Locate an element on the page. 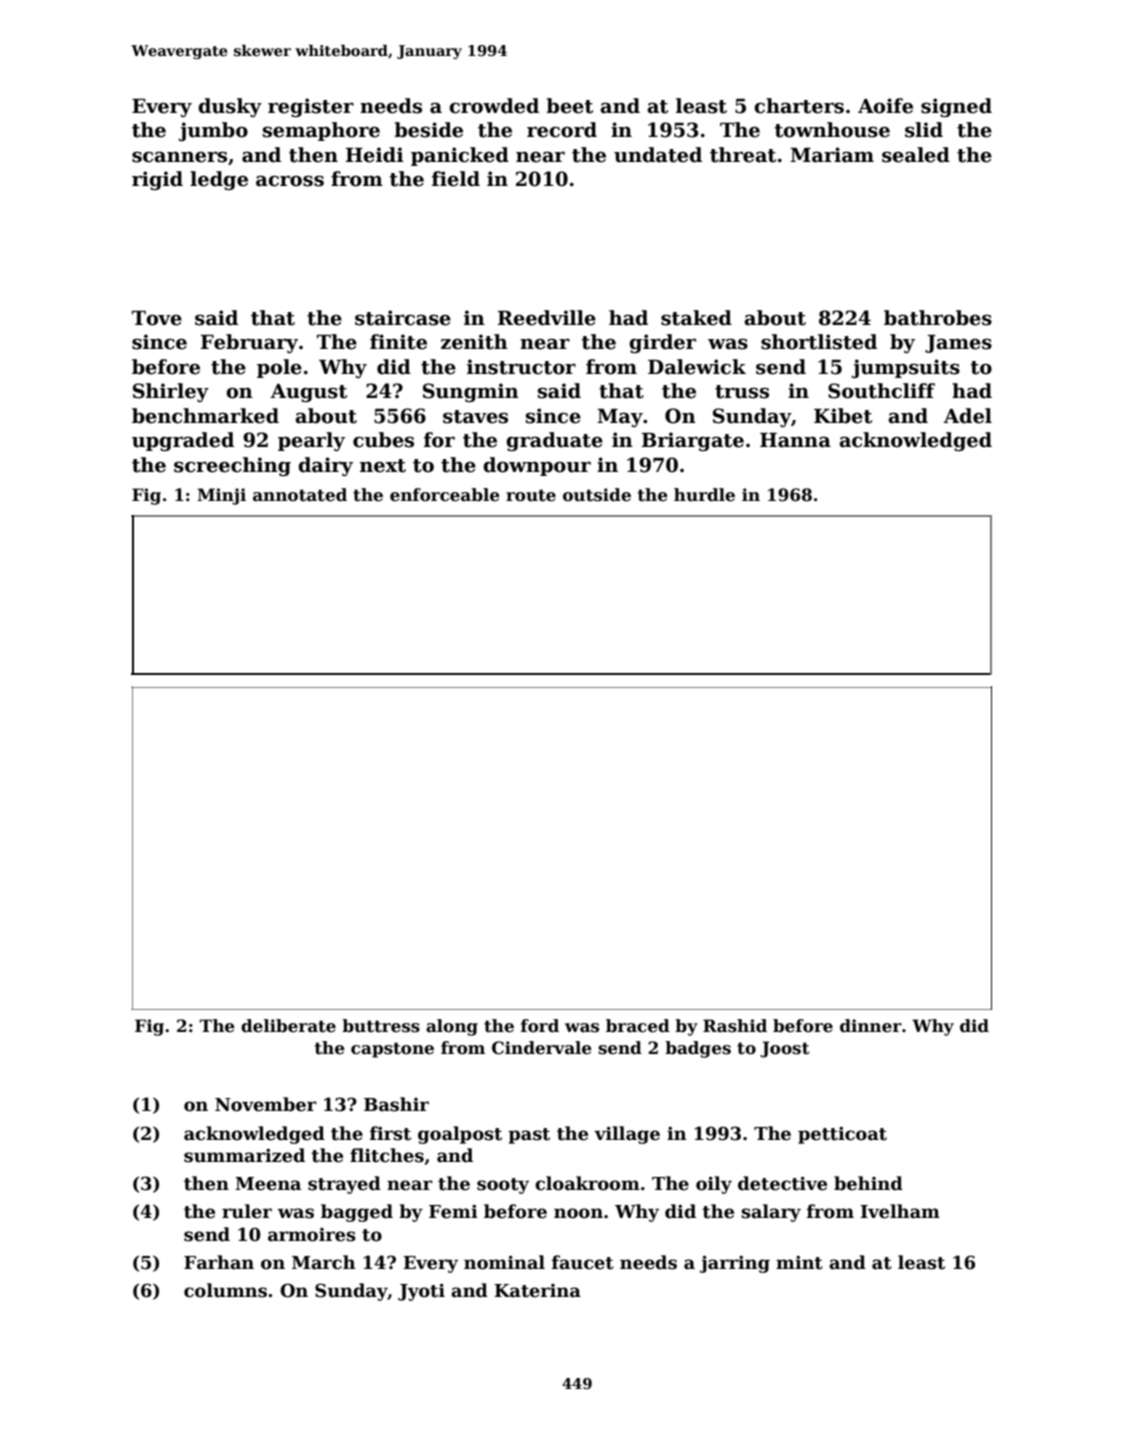 The height and width of the page is (1455, 1124). enforceable is located at coordinates (445, 495).
